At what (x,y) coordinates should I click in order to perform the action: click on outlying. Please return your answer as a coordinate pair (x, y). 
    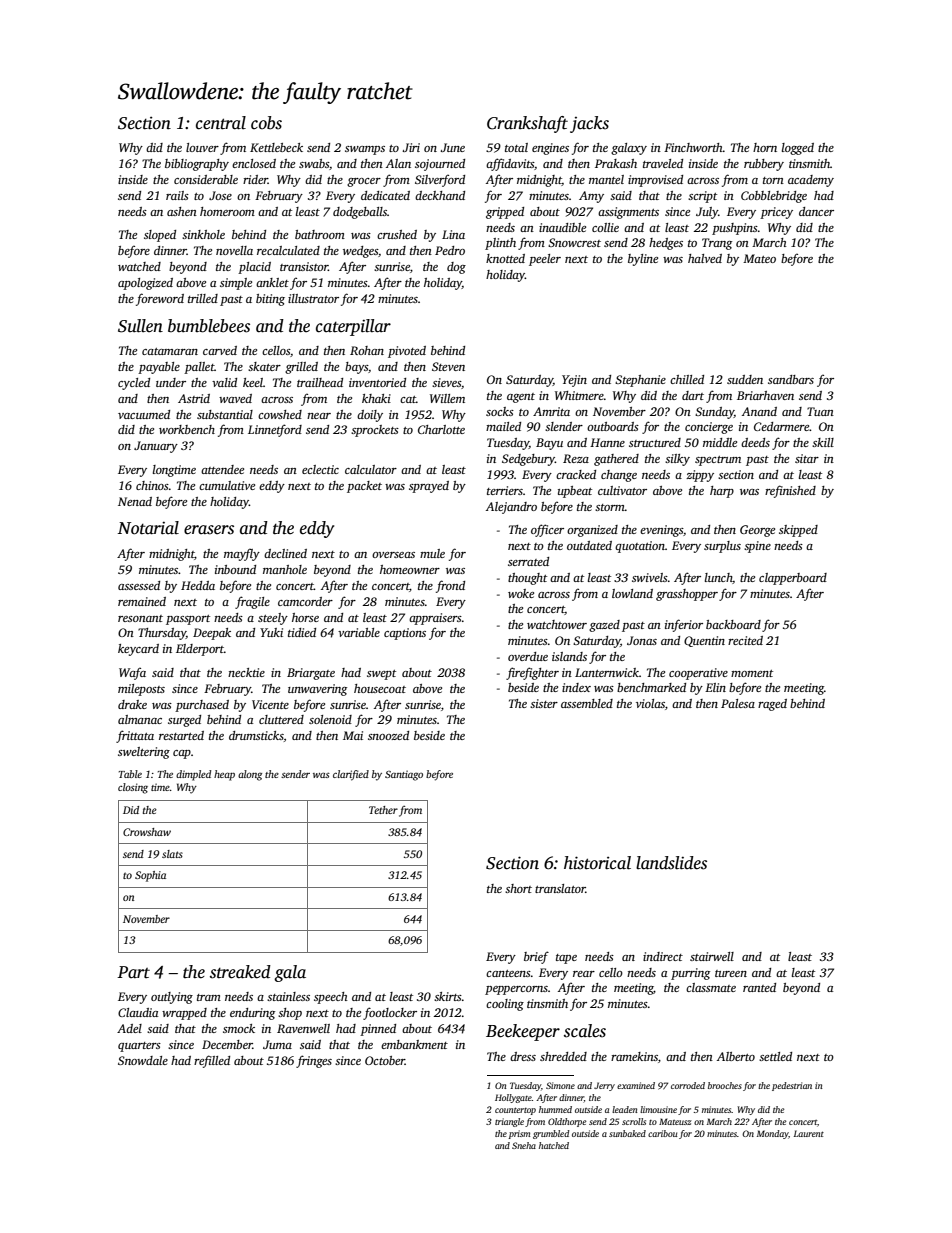
    Looking at the image, I should click on (172, 998).
